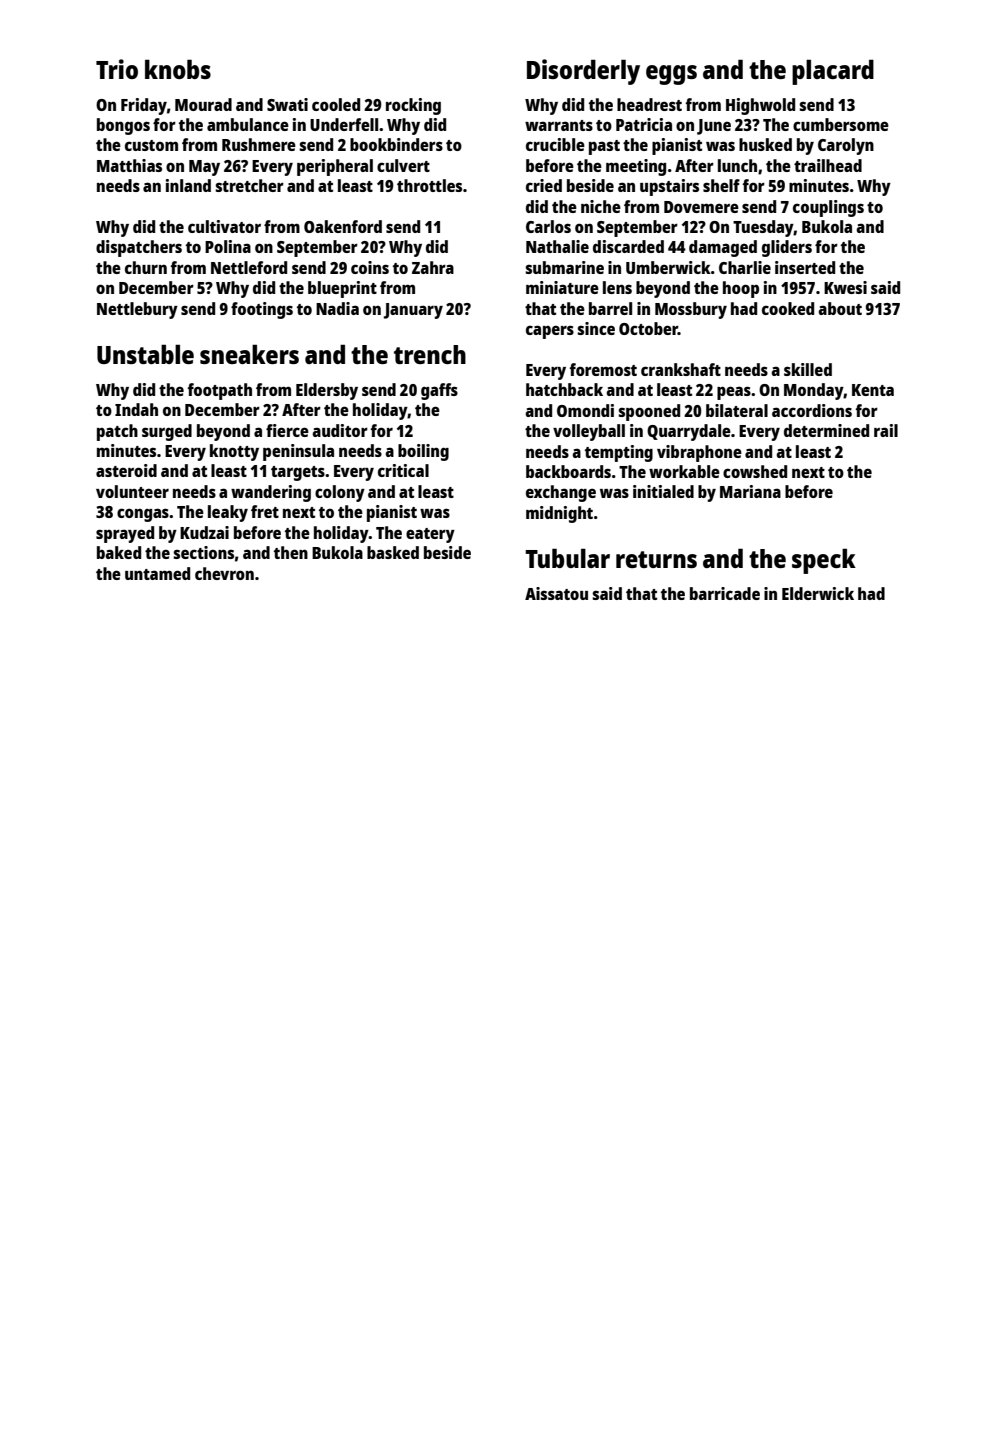 The height and width of the screenshot is (1446, 999). What do you see at coordinates (824, 561) in the screenshot?
I see `speck` at bounding box center [824, 561].
